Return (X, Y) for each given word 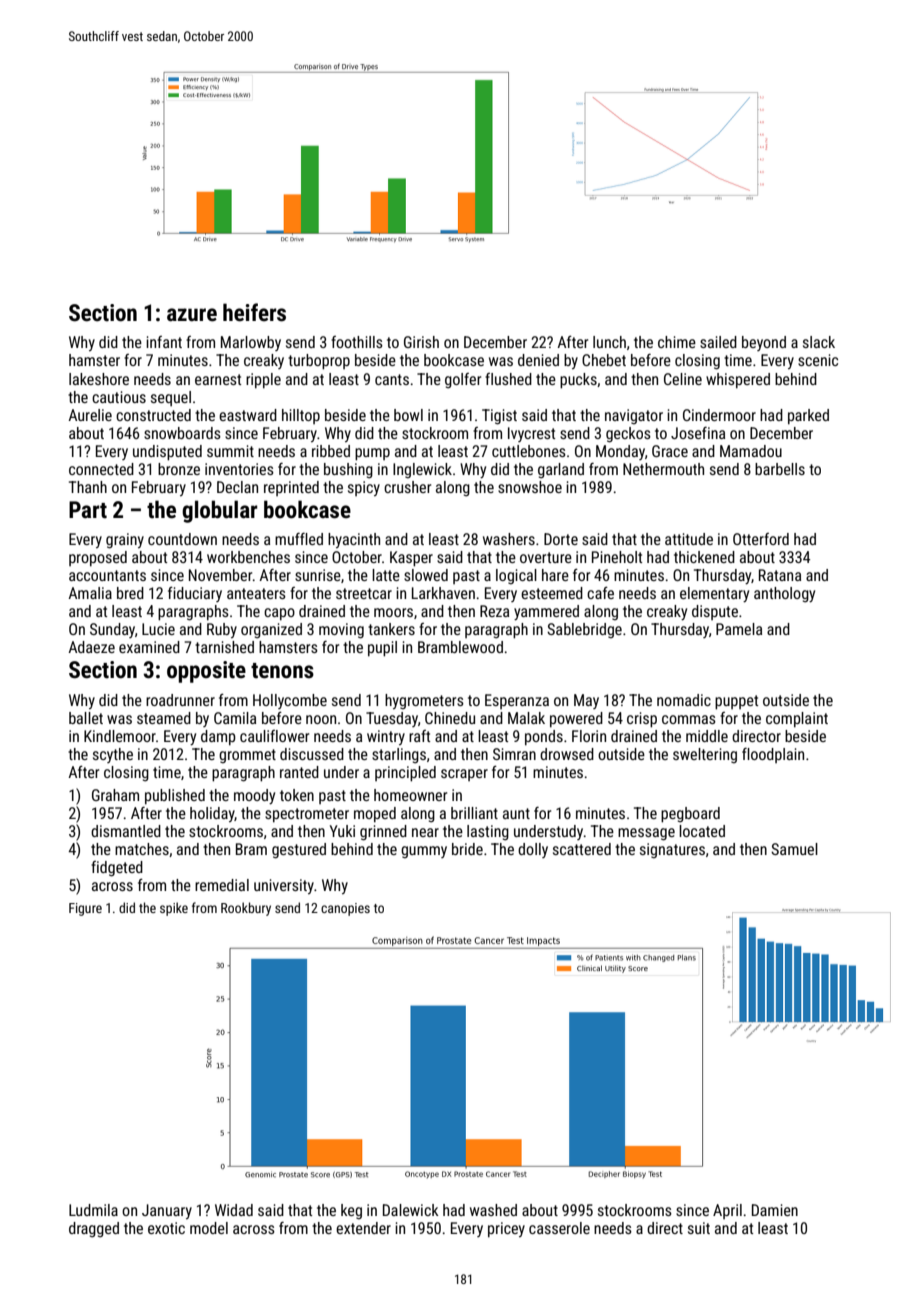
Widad (234, 1210)
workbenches (248, 557)
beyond (764, 343)
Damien (775, 1210)
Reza (494, 611)
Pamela (739, 629)
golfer (463, 380)
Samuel (794, 849)
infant (164, 342)
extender (363, 1228)
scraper (464, 775)
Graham (115, 795)
